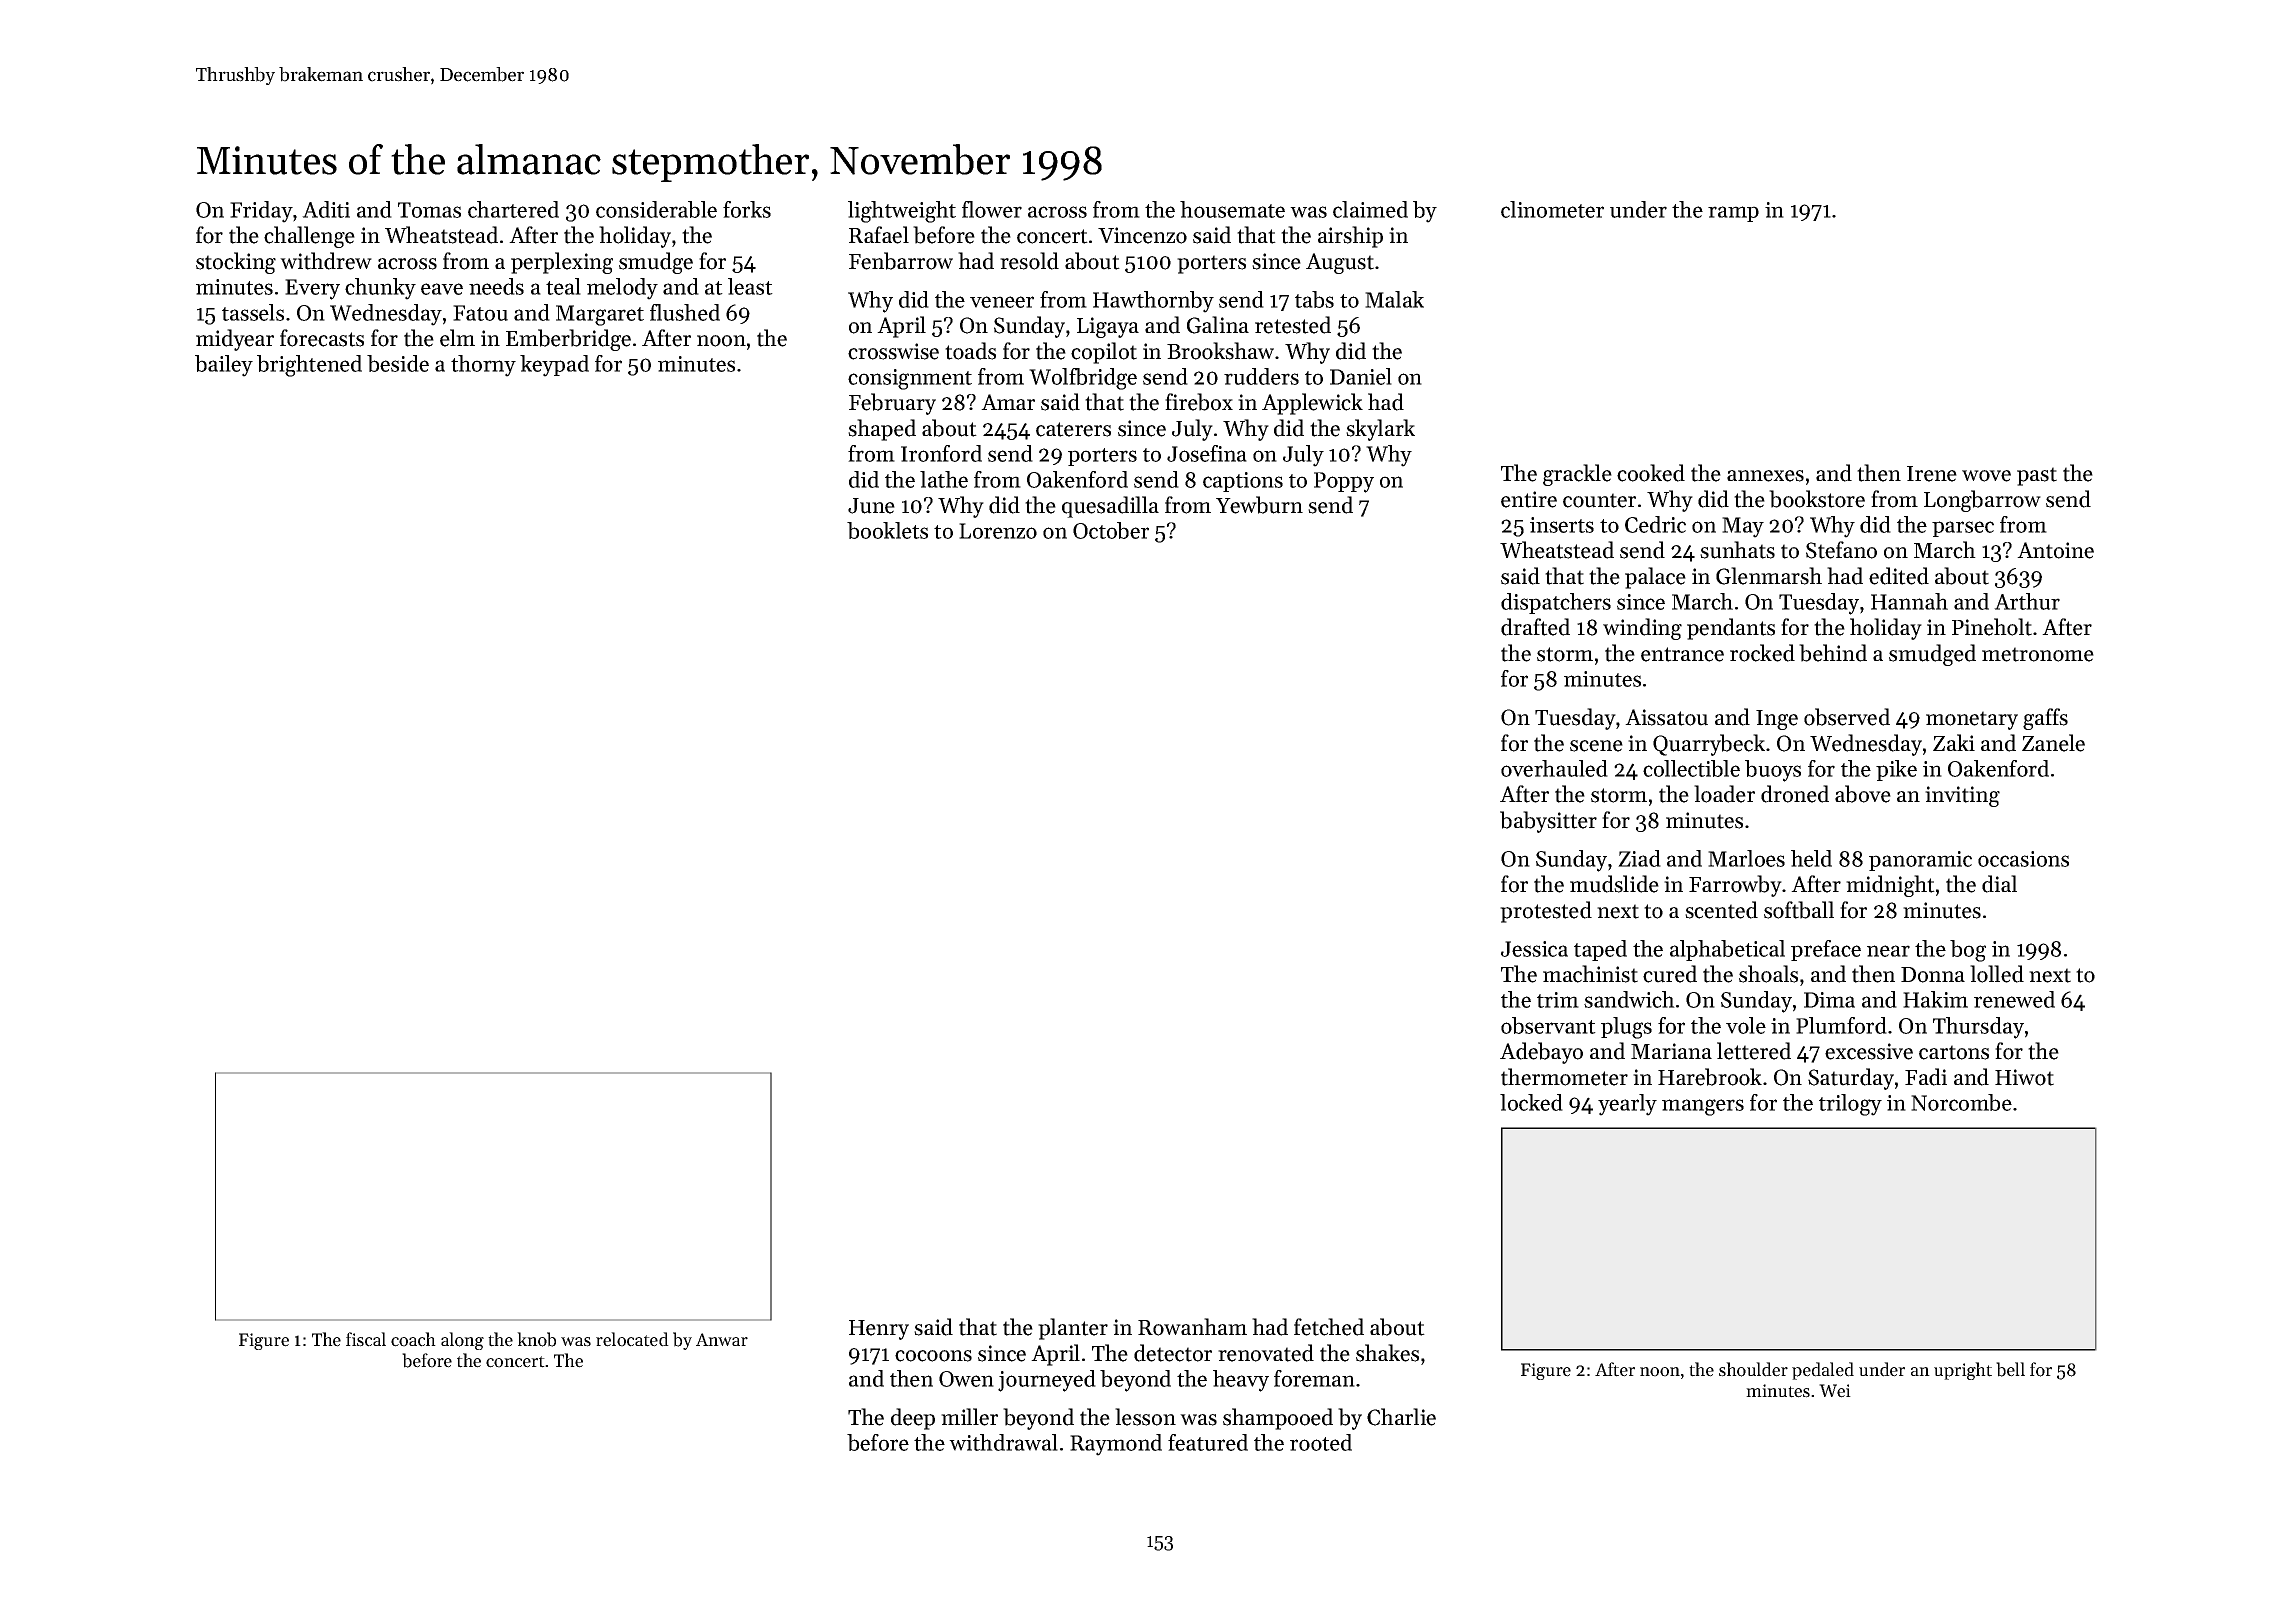 The height and width of the screenshot is (1620, 2292). What do you see at coordinates (1329, 1327) in the screenshot?
I see `fetched` at bounding box center [1329, 1327].
